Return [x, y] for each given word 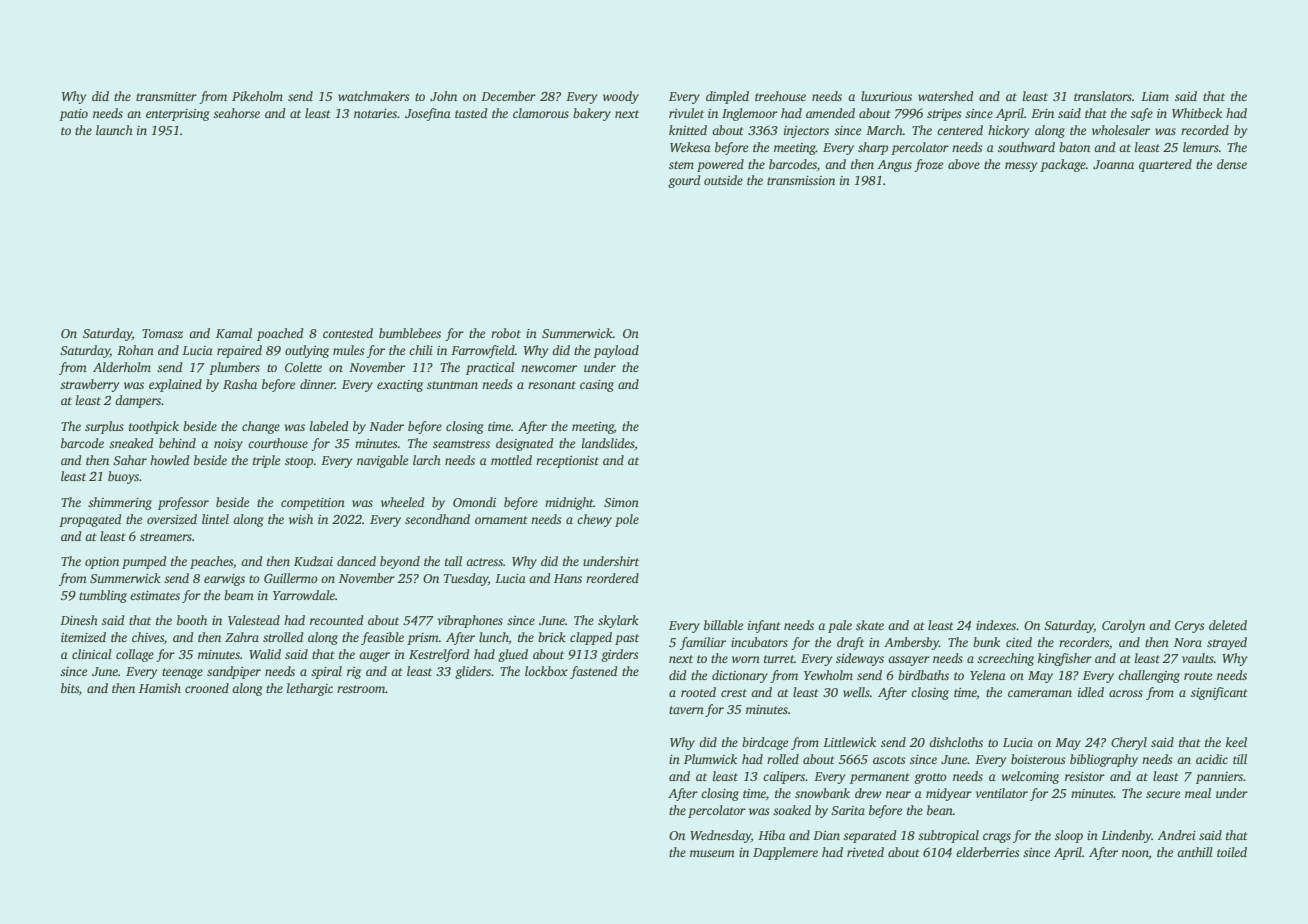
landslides [608, 443]
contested [348, 333]
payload [616, 351]
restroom [361, 689]
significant [1219, 693]
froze [928, 165]
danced [356, 561]
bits [70, 688]
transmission [801, 180]
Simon [621, 502]
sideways [860, 659]
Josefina [428, 114]
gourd [684, 181]
